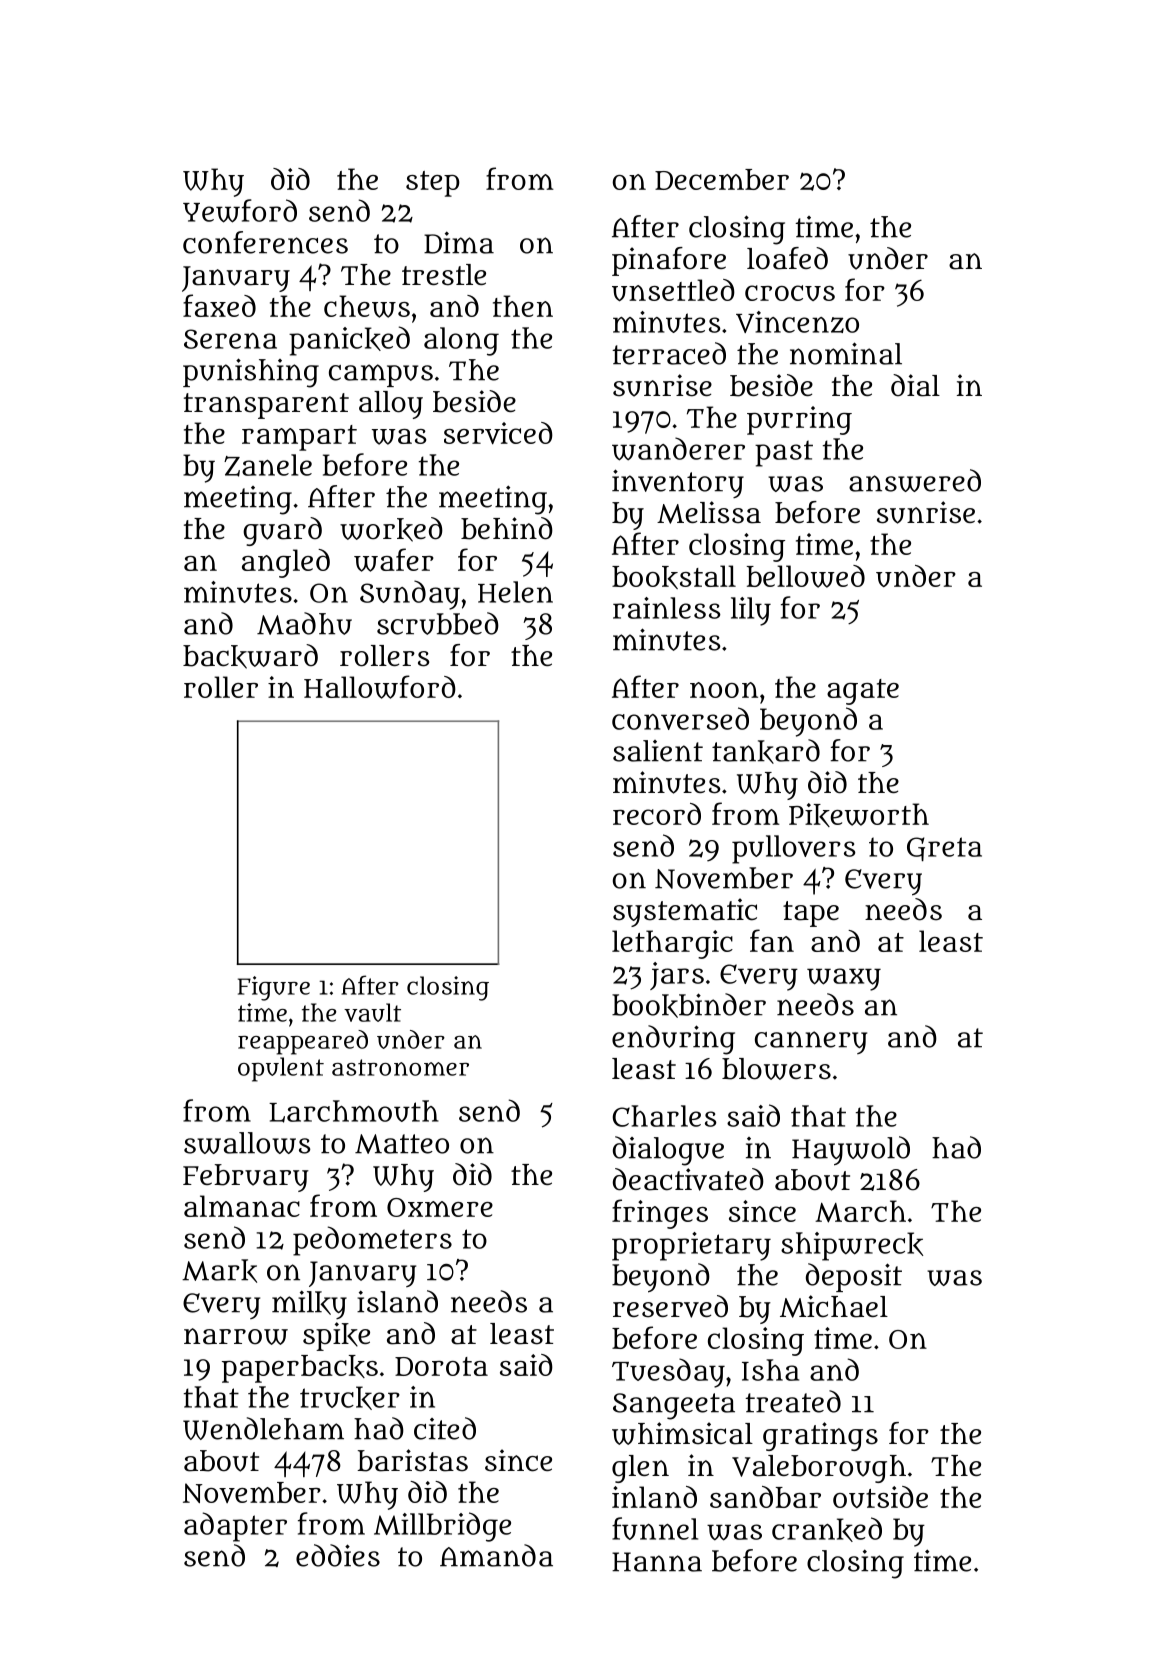  I want to click on deposit, so click(854, 1277).
